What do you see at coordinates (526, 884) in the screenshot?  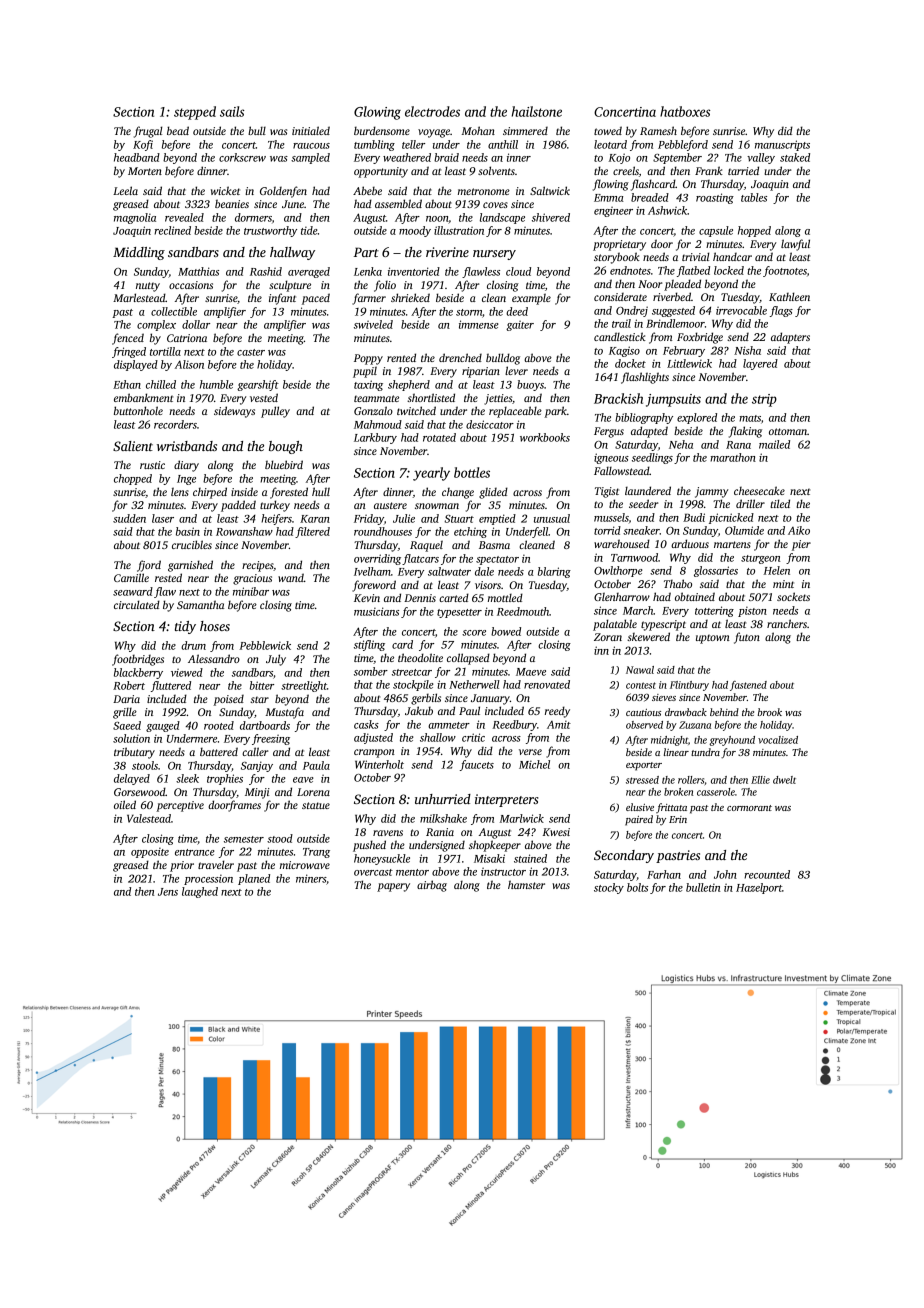 I see `hamster` at bounding box center [526, 884].
